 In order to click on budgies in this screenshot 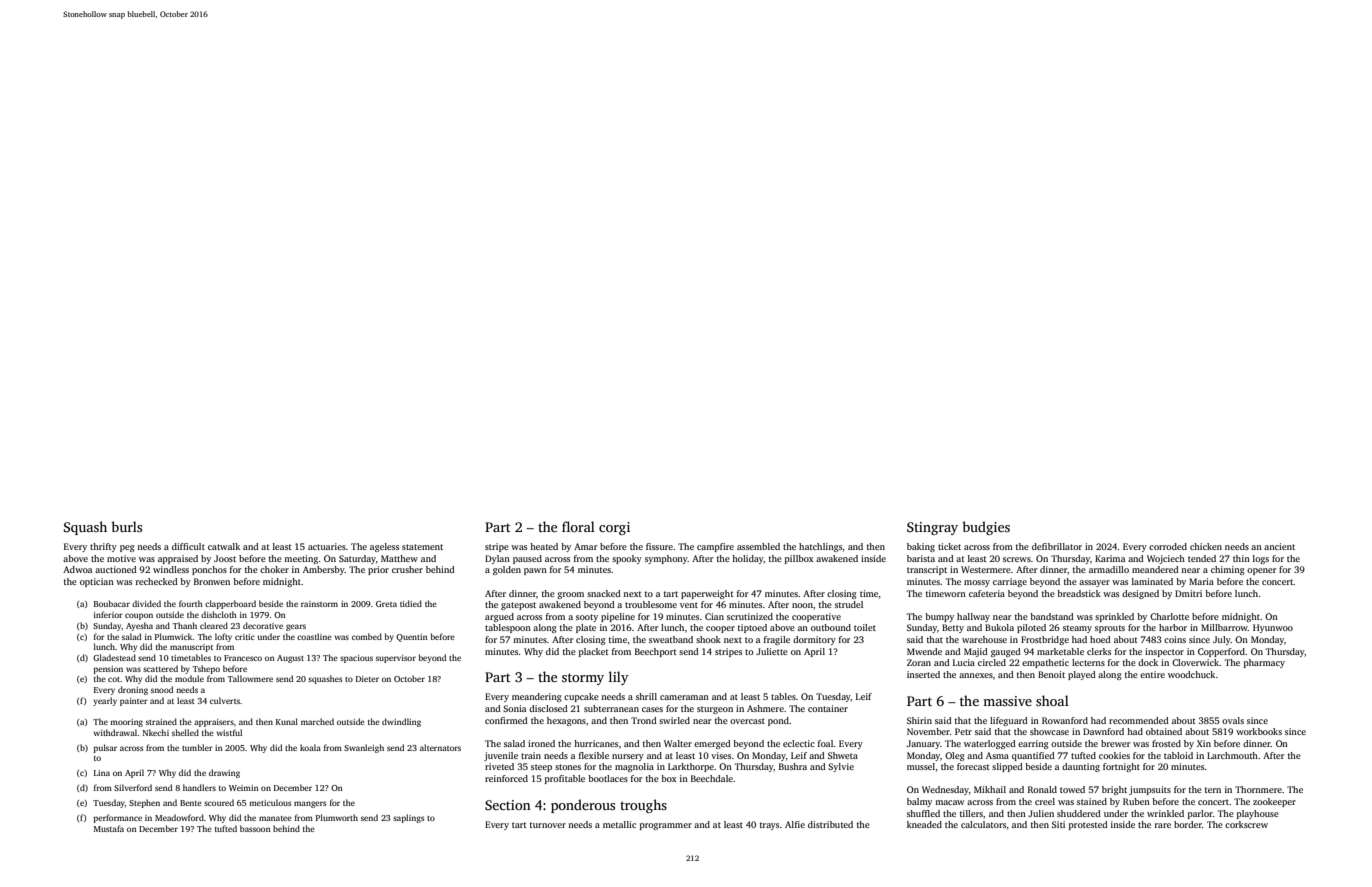, I will do `click(986, 528)`.
